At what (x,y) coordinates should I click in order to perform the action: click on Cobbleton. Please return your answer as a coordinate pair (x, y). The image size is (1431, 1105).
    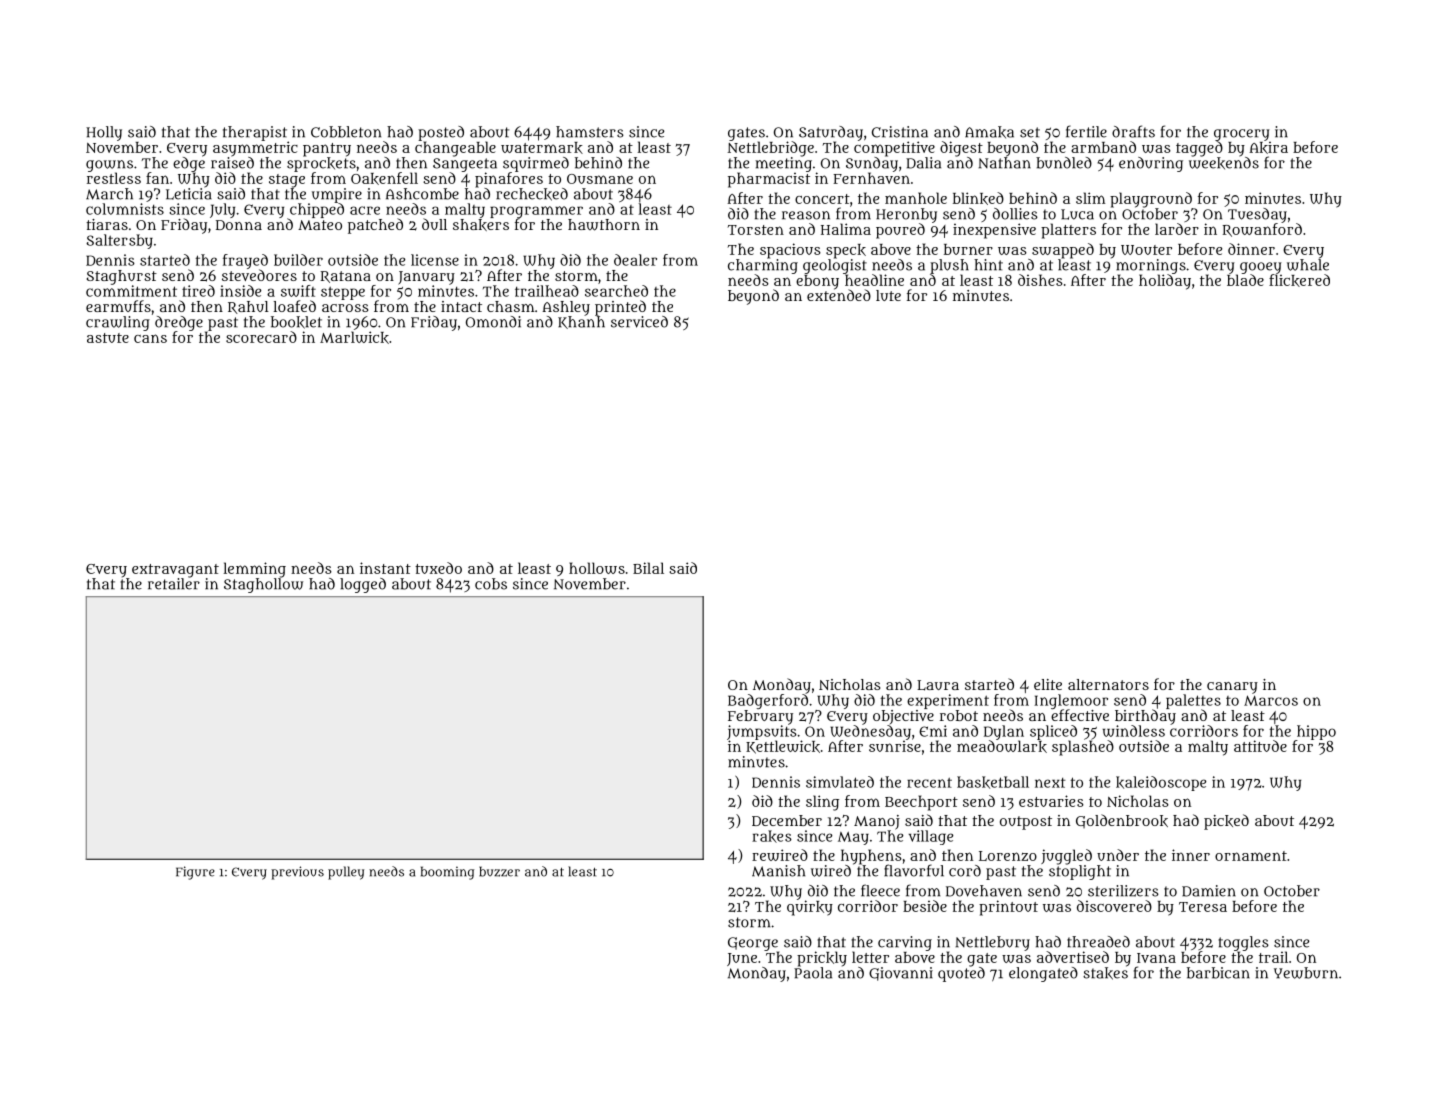
    Looking at the image, I should click on (346, 132).
